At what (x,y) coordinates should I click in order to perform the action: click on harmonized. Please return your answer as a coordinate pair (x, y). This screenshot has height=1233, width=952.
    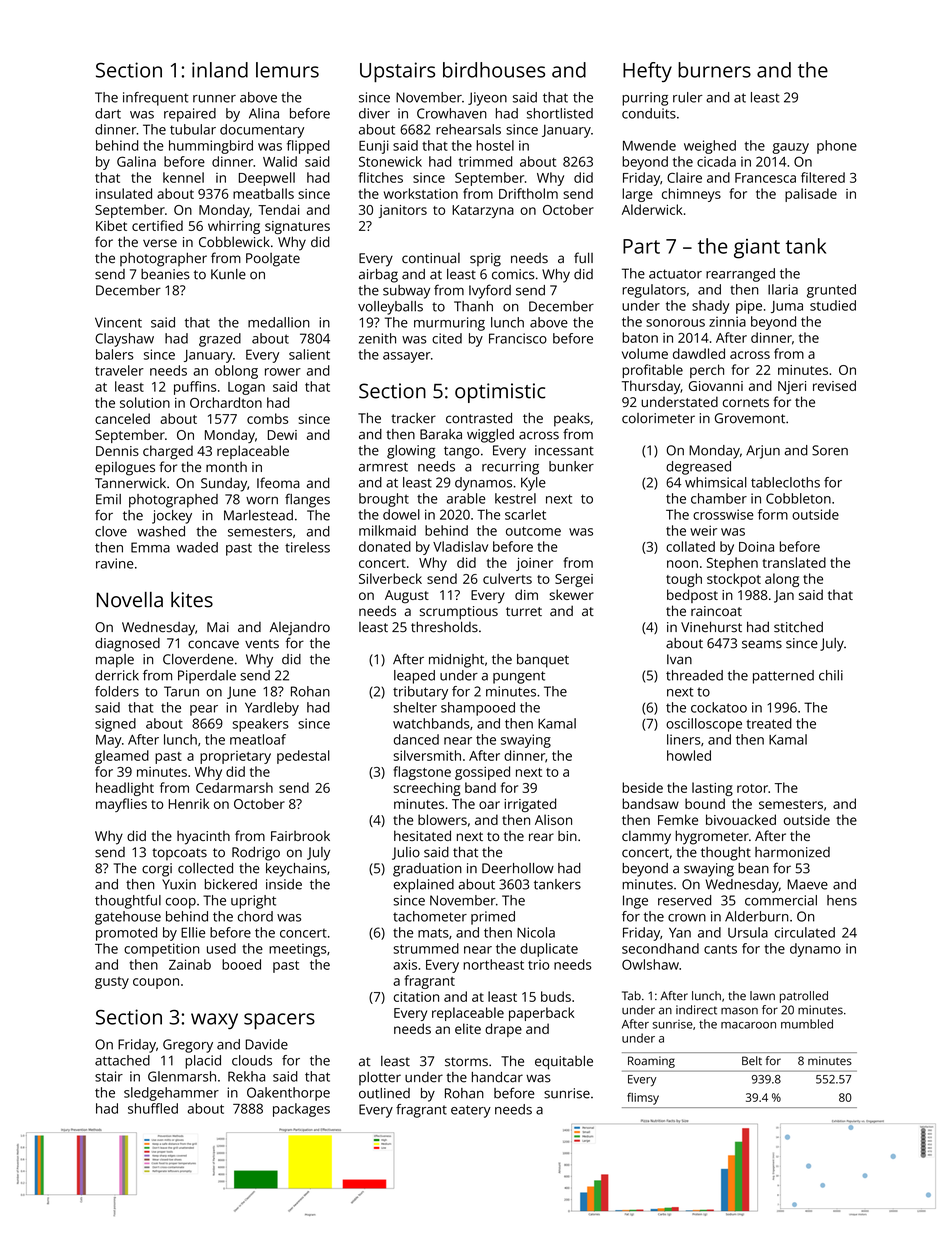
    Looking at the image, I should click on (792, 852).
